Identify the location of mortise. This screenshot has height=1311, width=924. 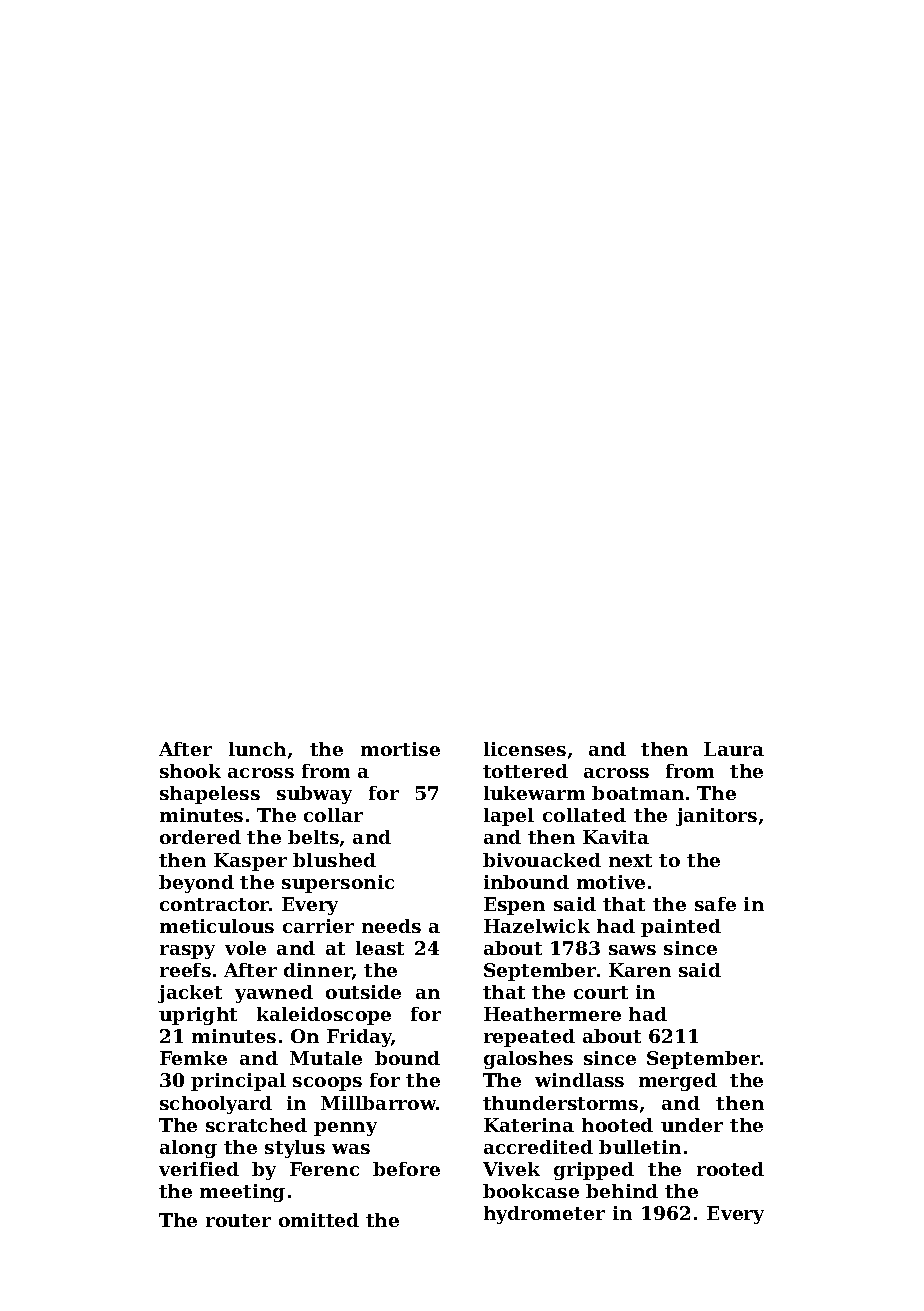
(400, 749).
